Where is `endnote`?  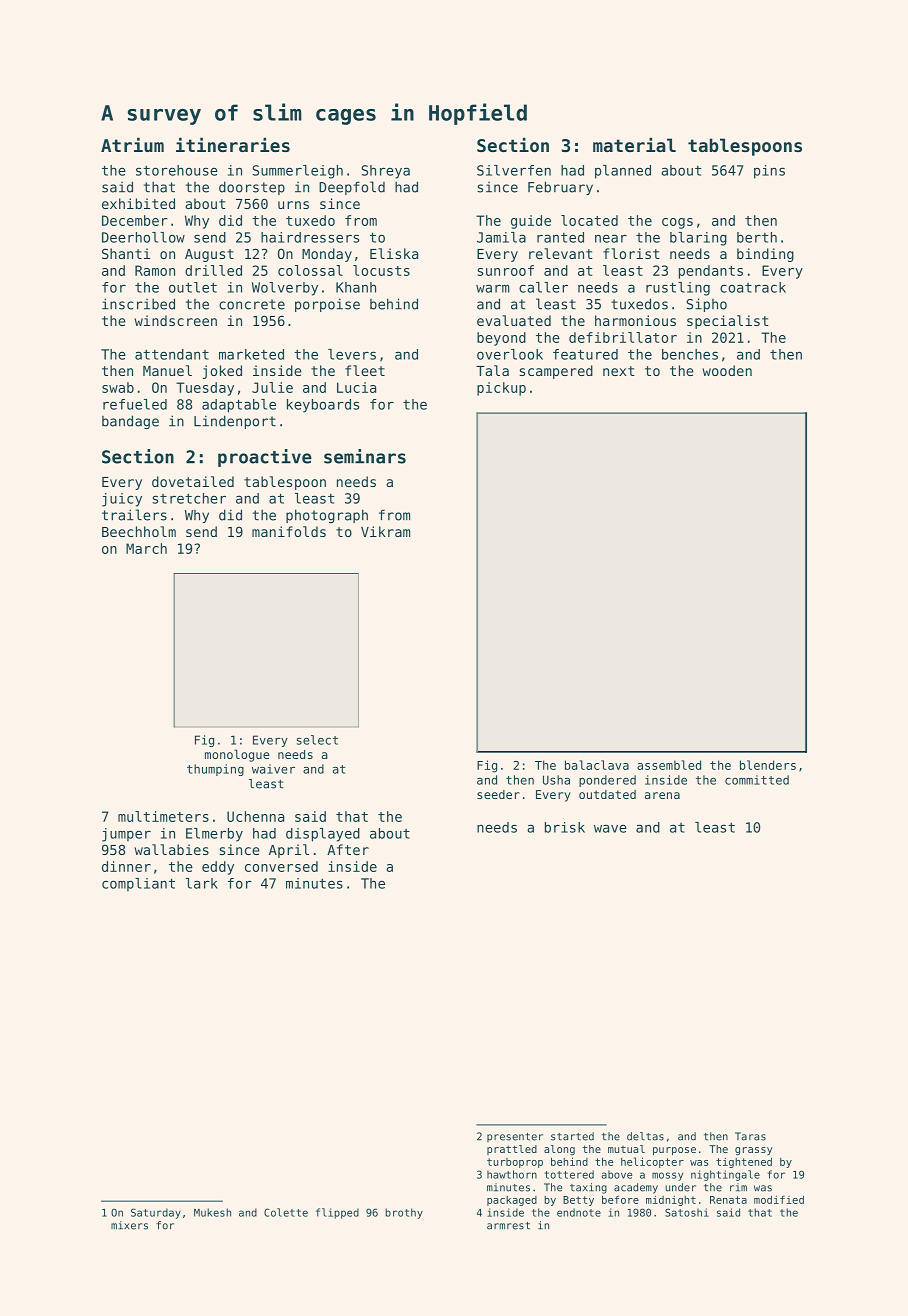 endnote is located at coordinates (579, 1212).
